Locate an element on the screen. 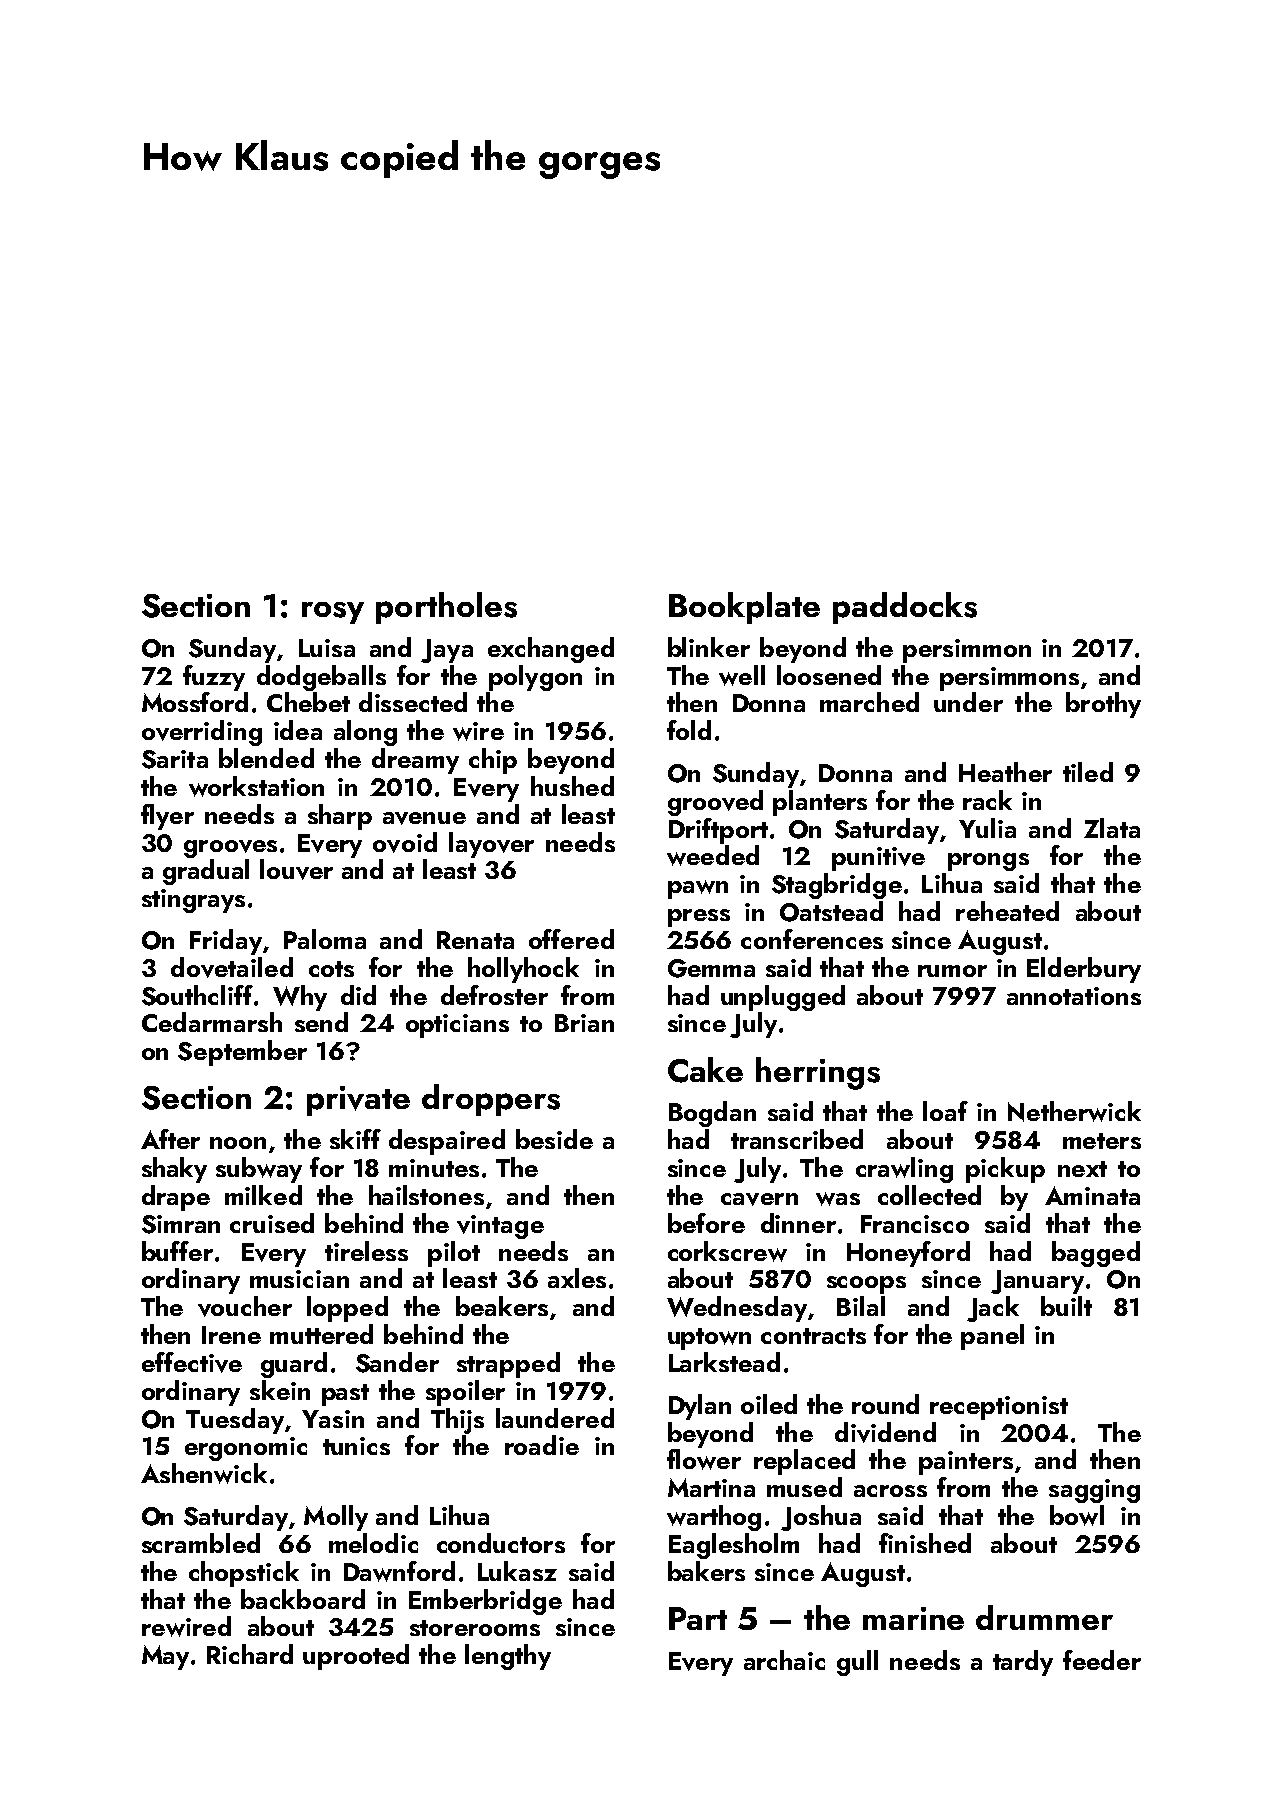 The height and width of the screenshot is (1813, 1282). tardy is located at coordinates (1023, 1663).
